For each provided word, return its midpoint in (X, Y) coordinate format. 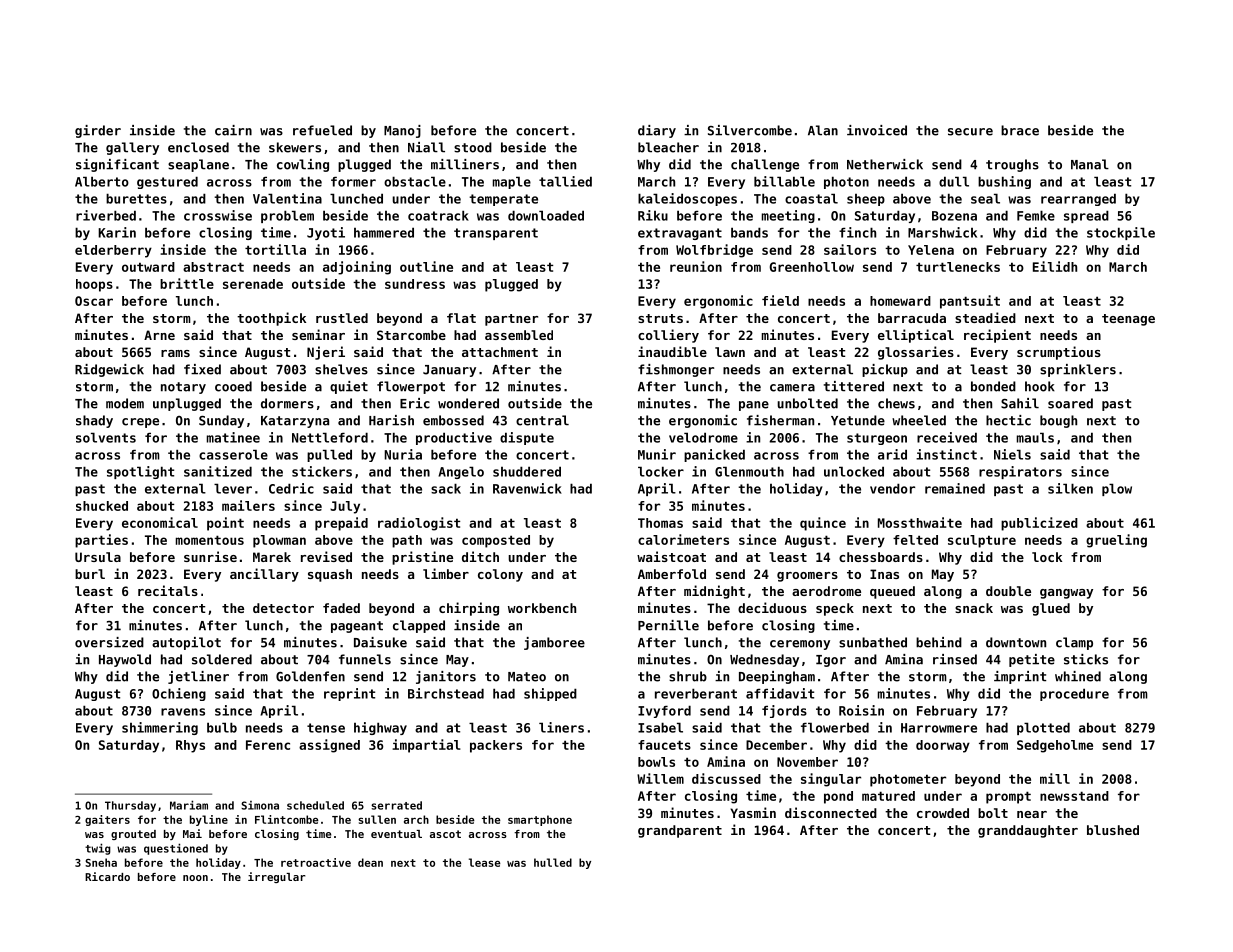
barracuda (912, 318)
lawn (730, 352)
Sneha (101, 862)
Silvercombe (750, 130)
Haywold (125, 660)
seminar (318, 334)
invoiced (877, 130)
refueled (322, 130)
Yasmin (753, 812)
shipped (550, 694)
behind (939, 642)
